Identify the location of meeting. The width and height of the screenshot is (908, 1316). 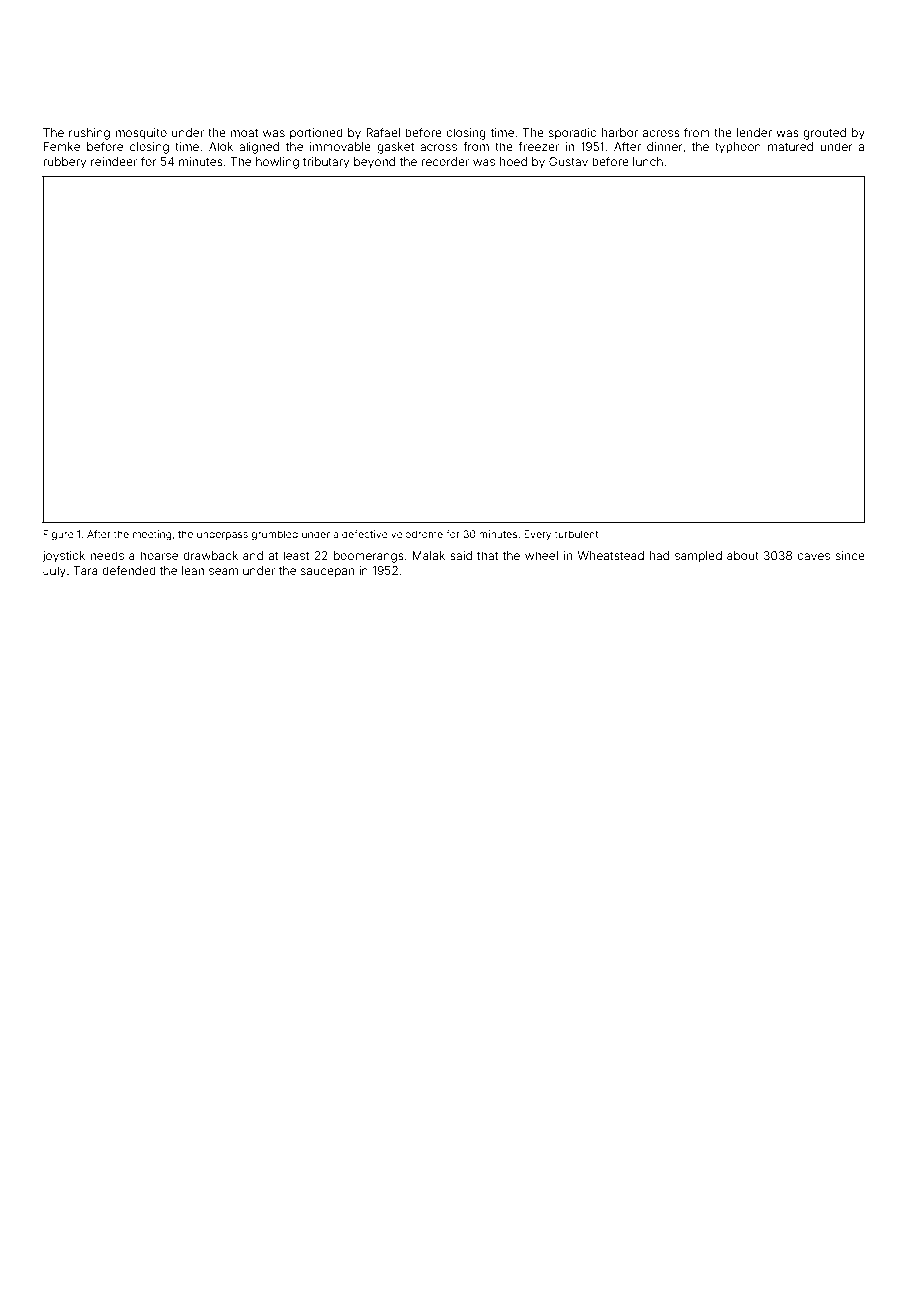
(152, 535).
